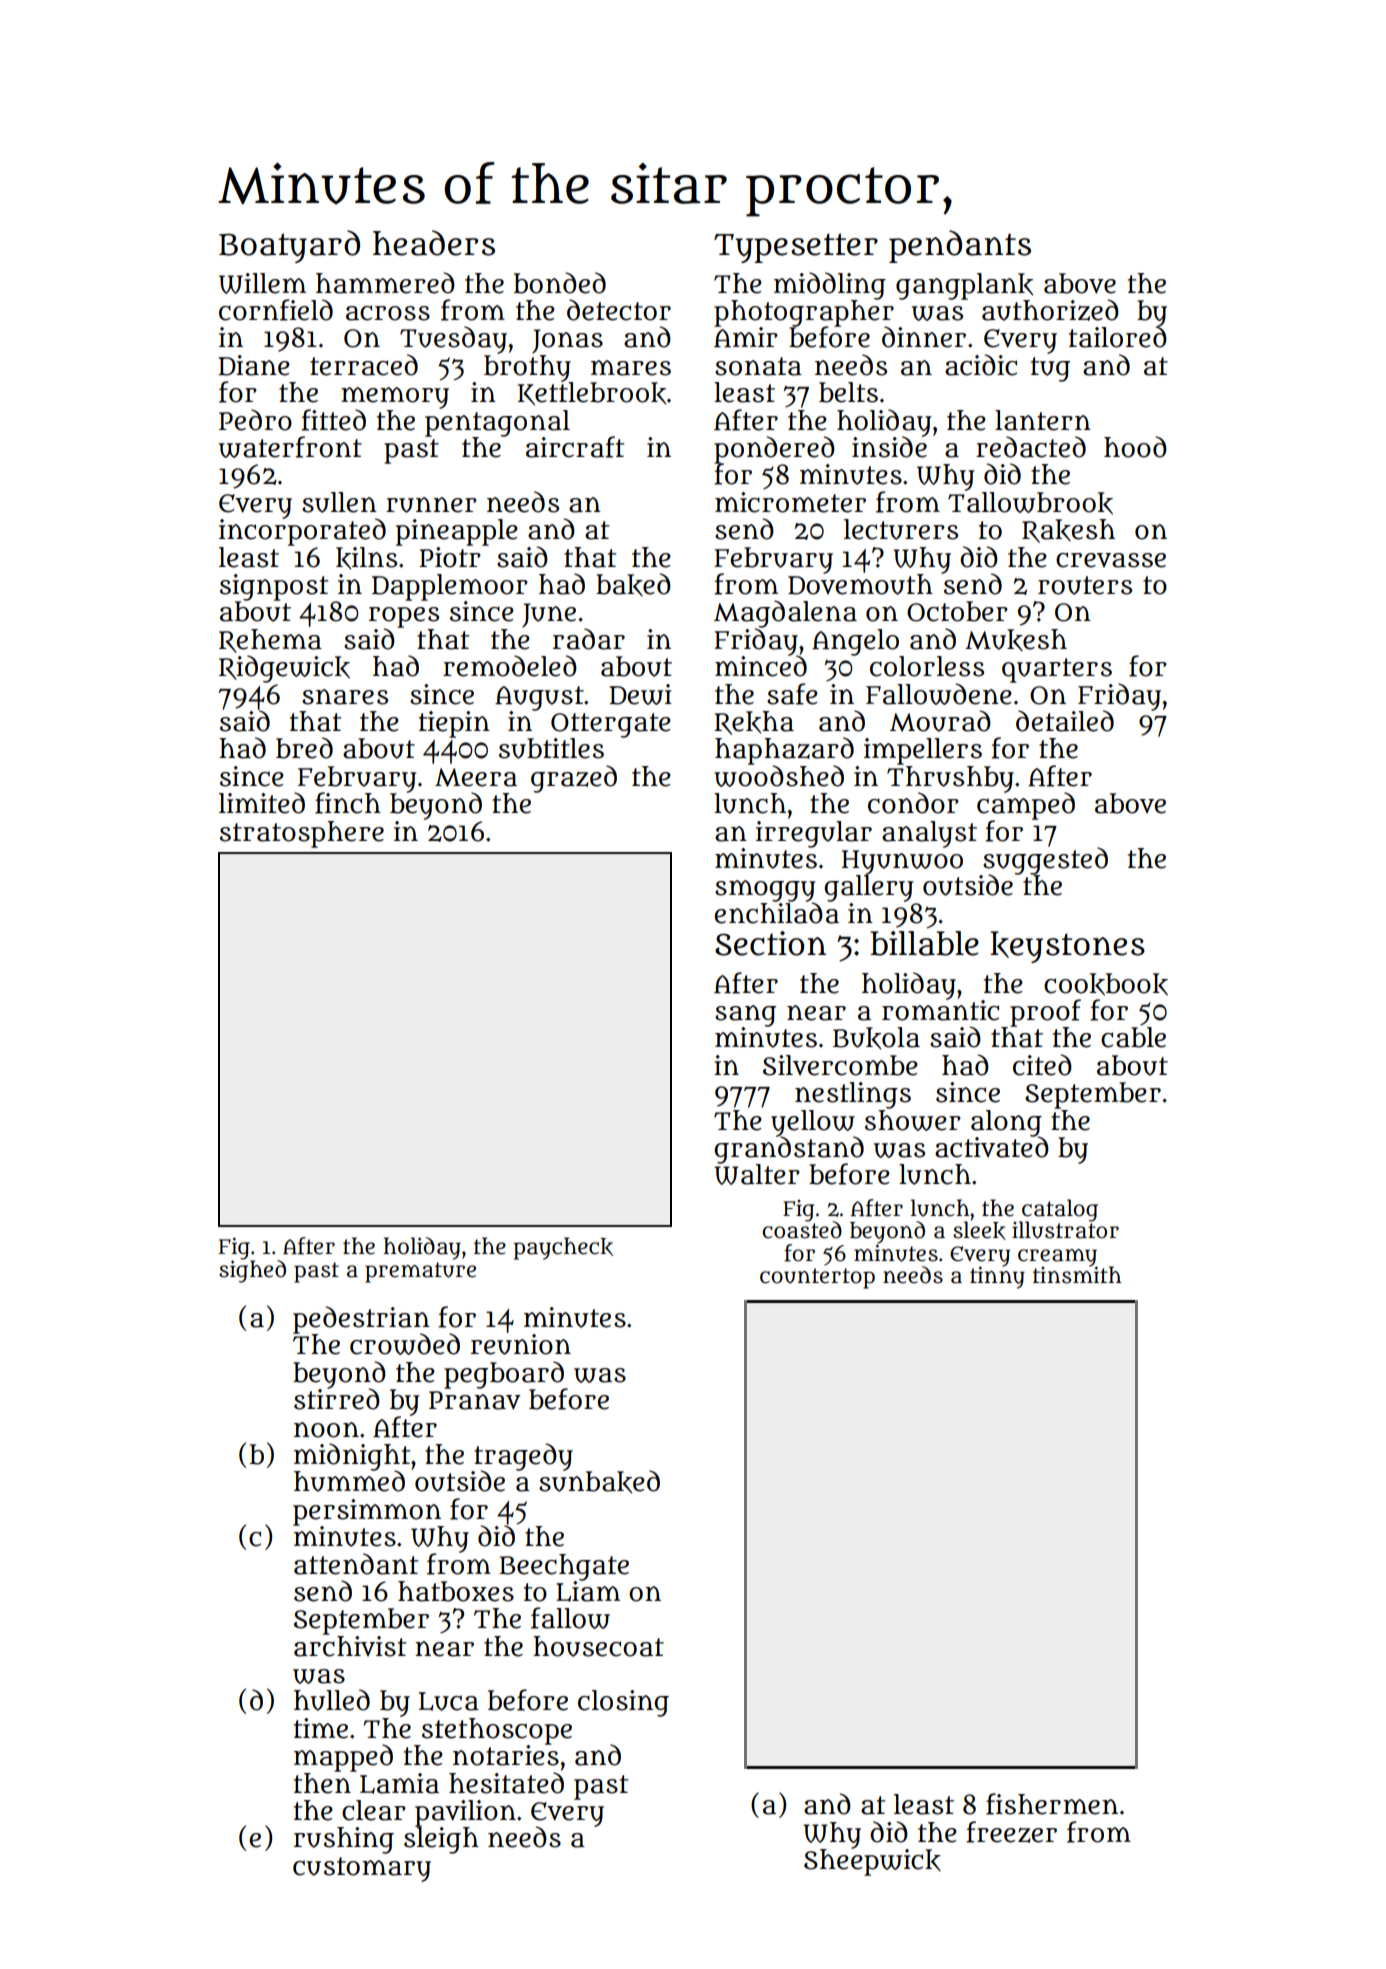 The height and width of the document is (1969, 1386). I want to click on fishermen, so click(1052, 1804).
